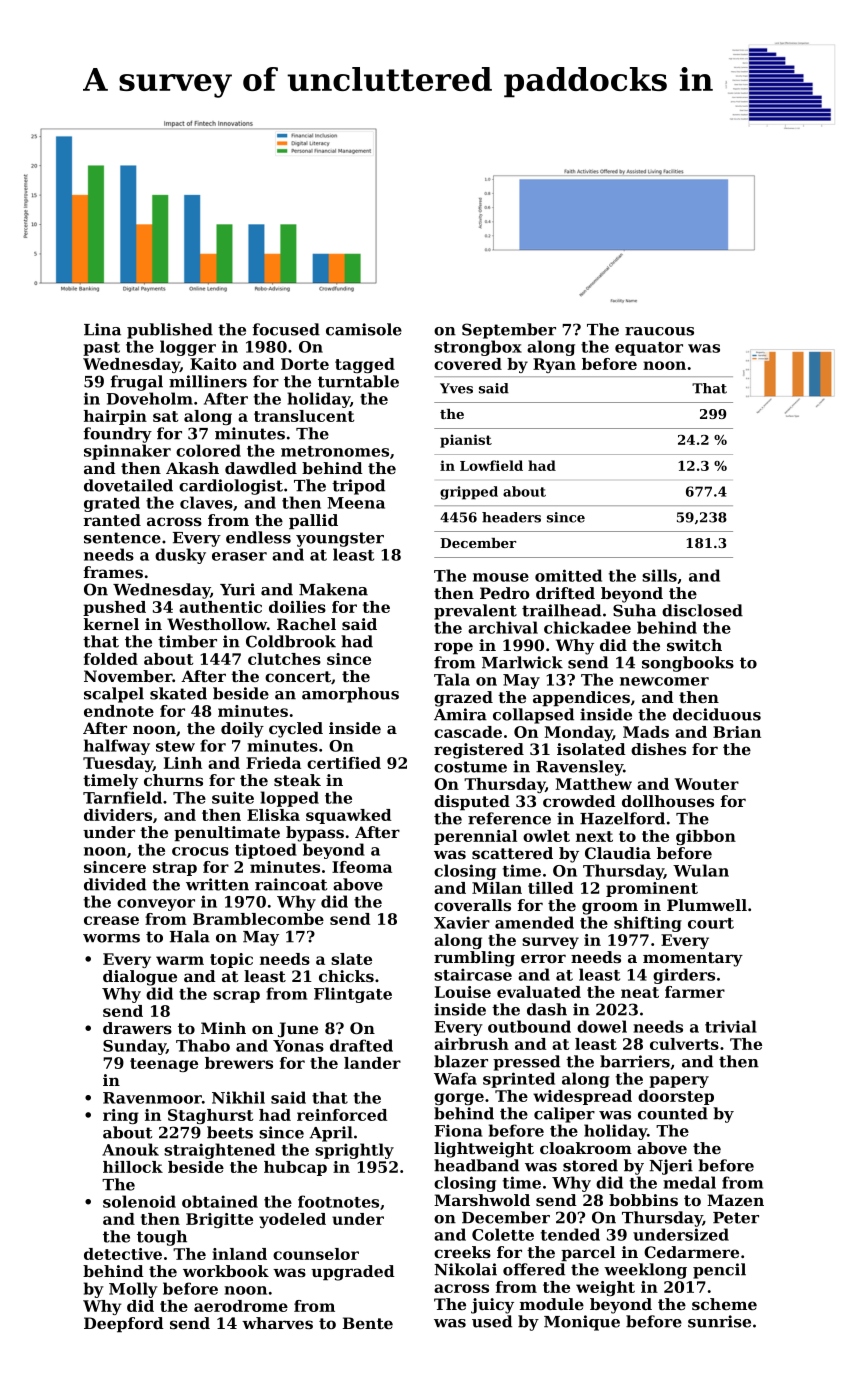  Describe the element at coordinates (659, 575) in the screenshot. I see `sills` at that location.
